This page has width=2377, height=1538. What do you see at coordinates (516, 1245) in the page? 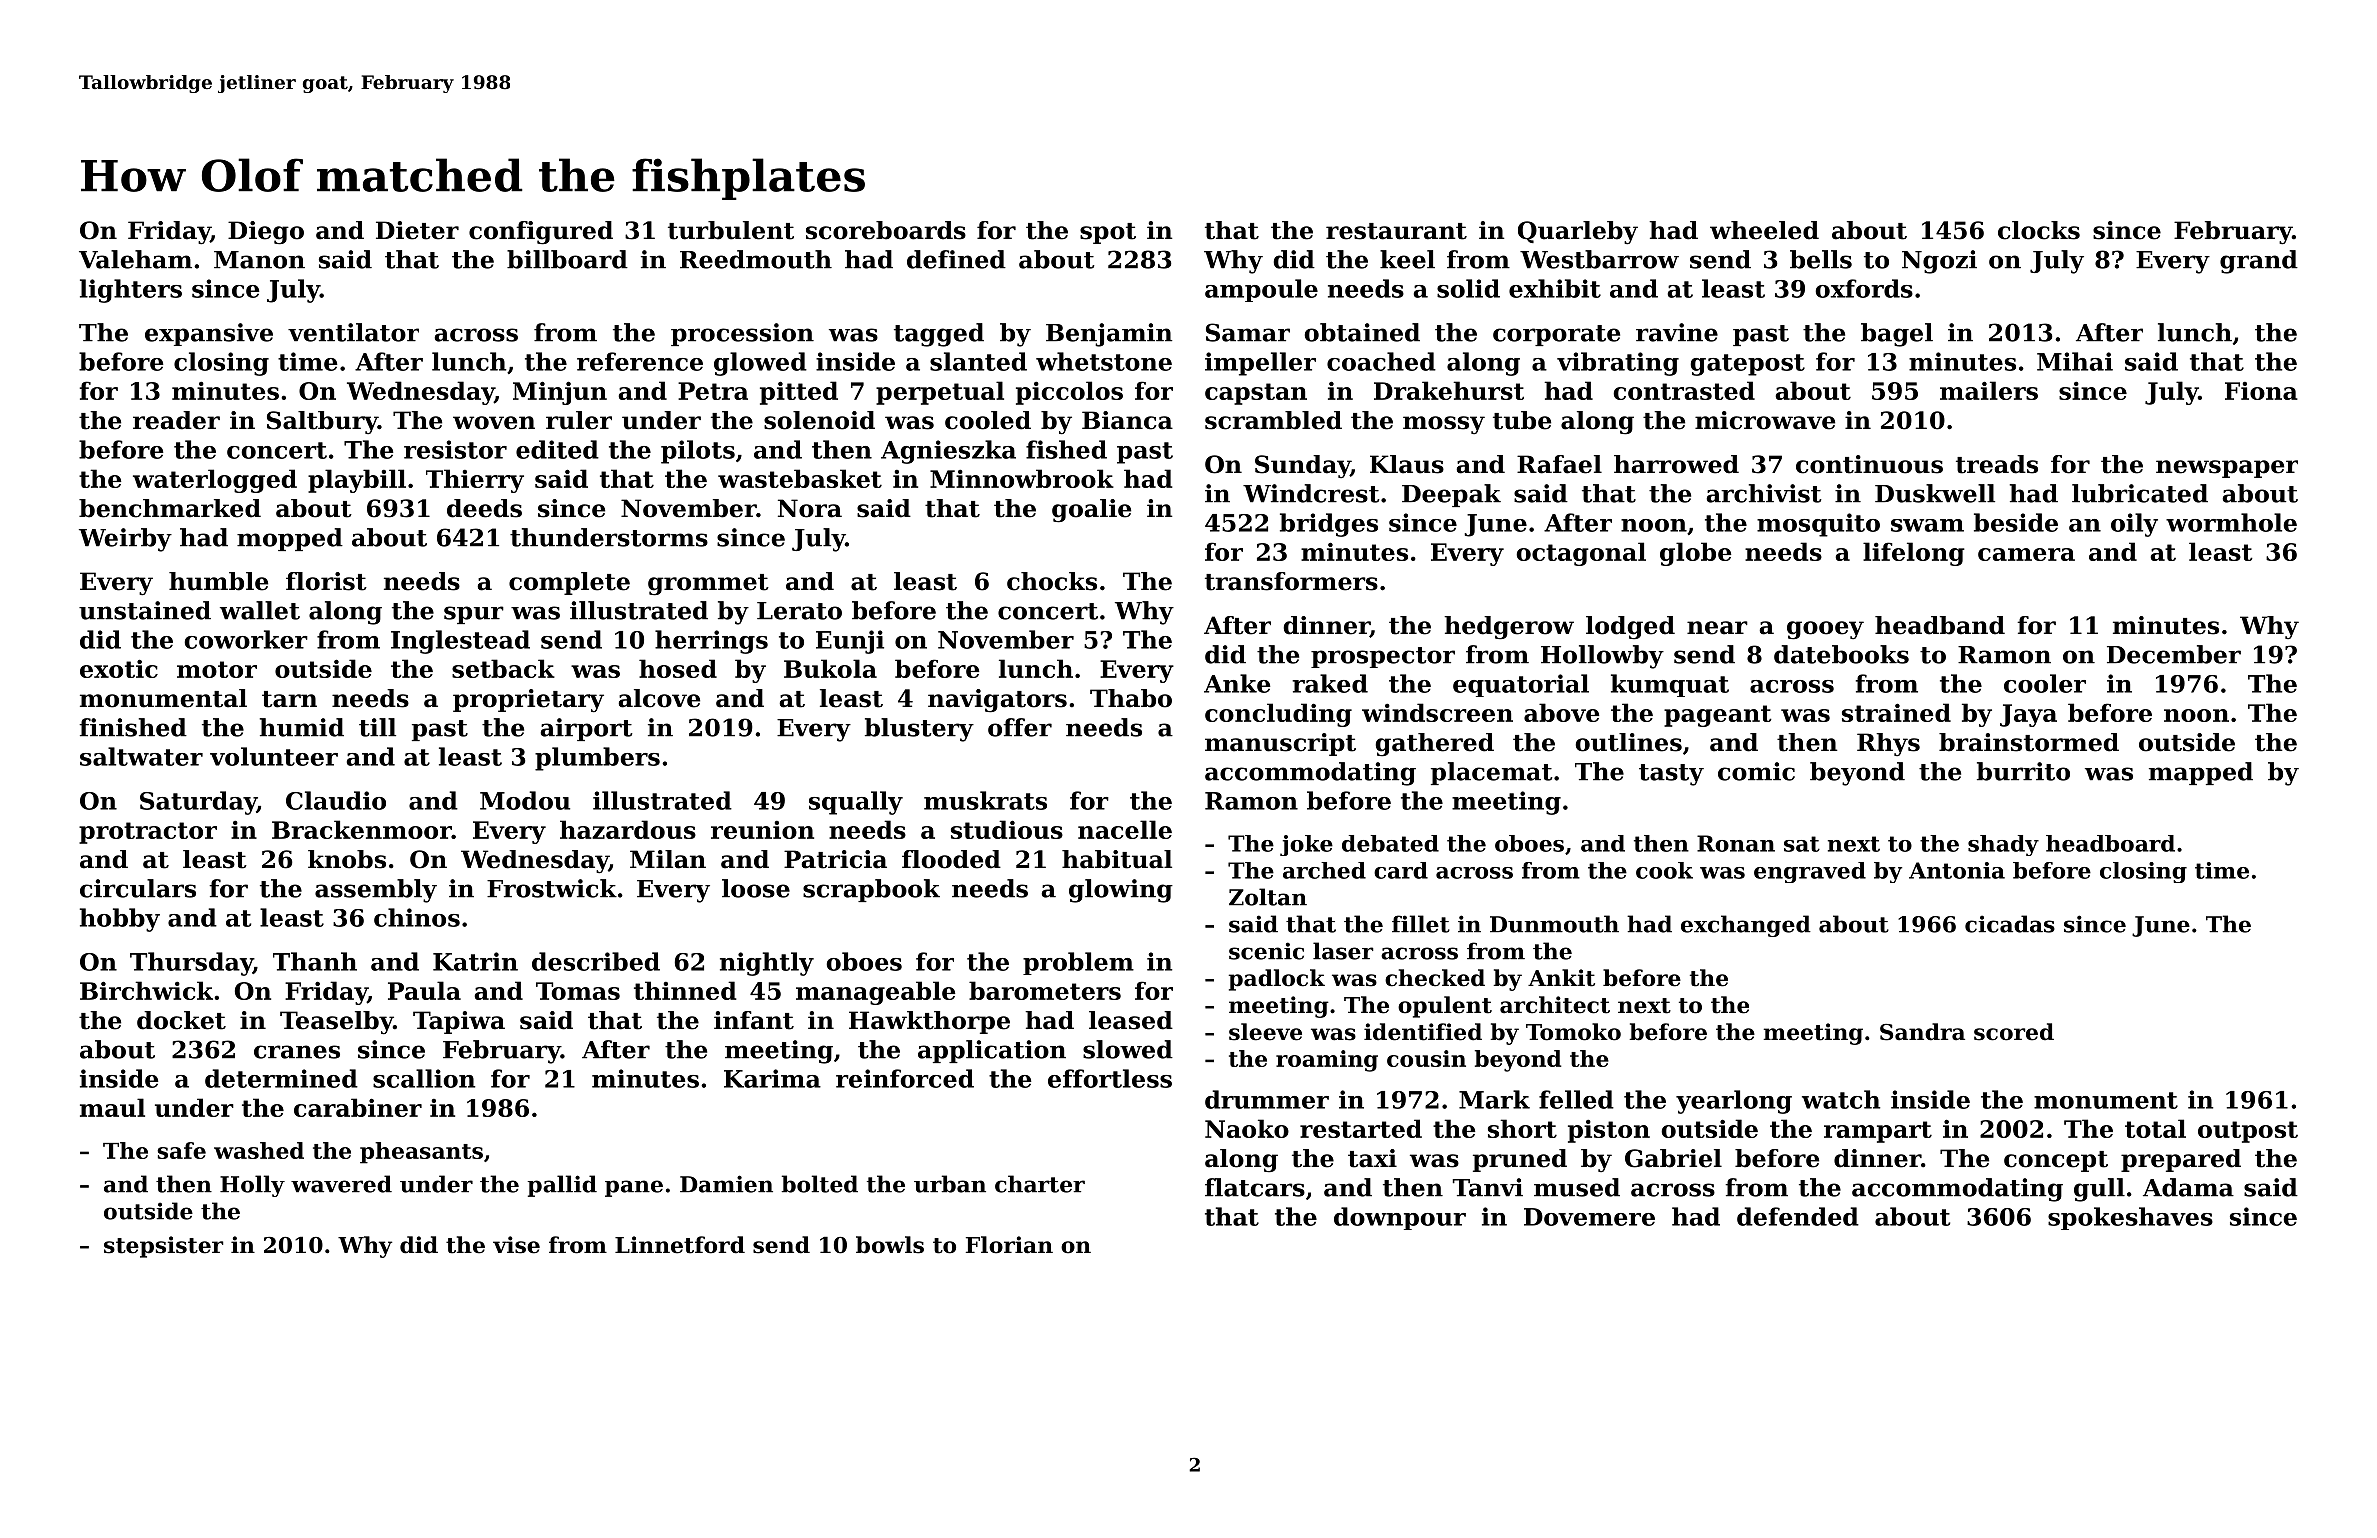
I see `vise` at bounding box center [516, 1245].
